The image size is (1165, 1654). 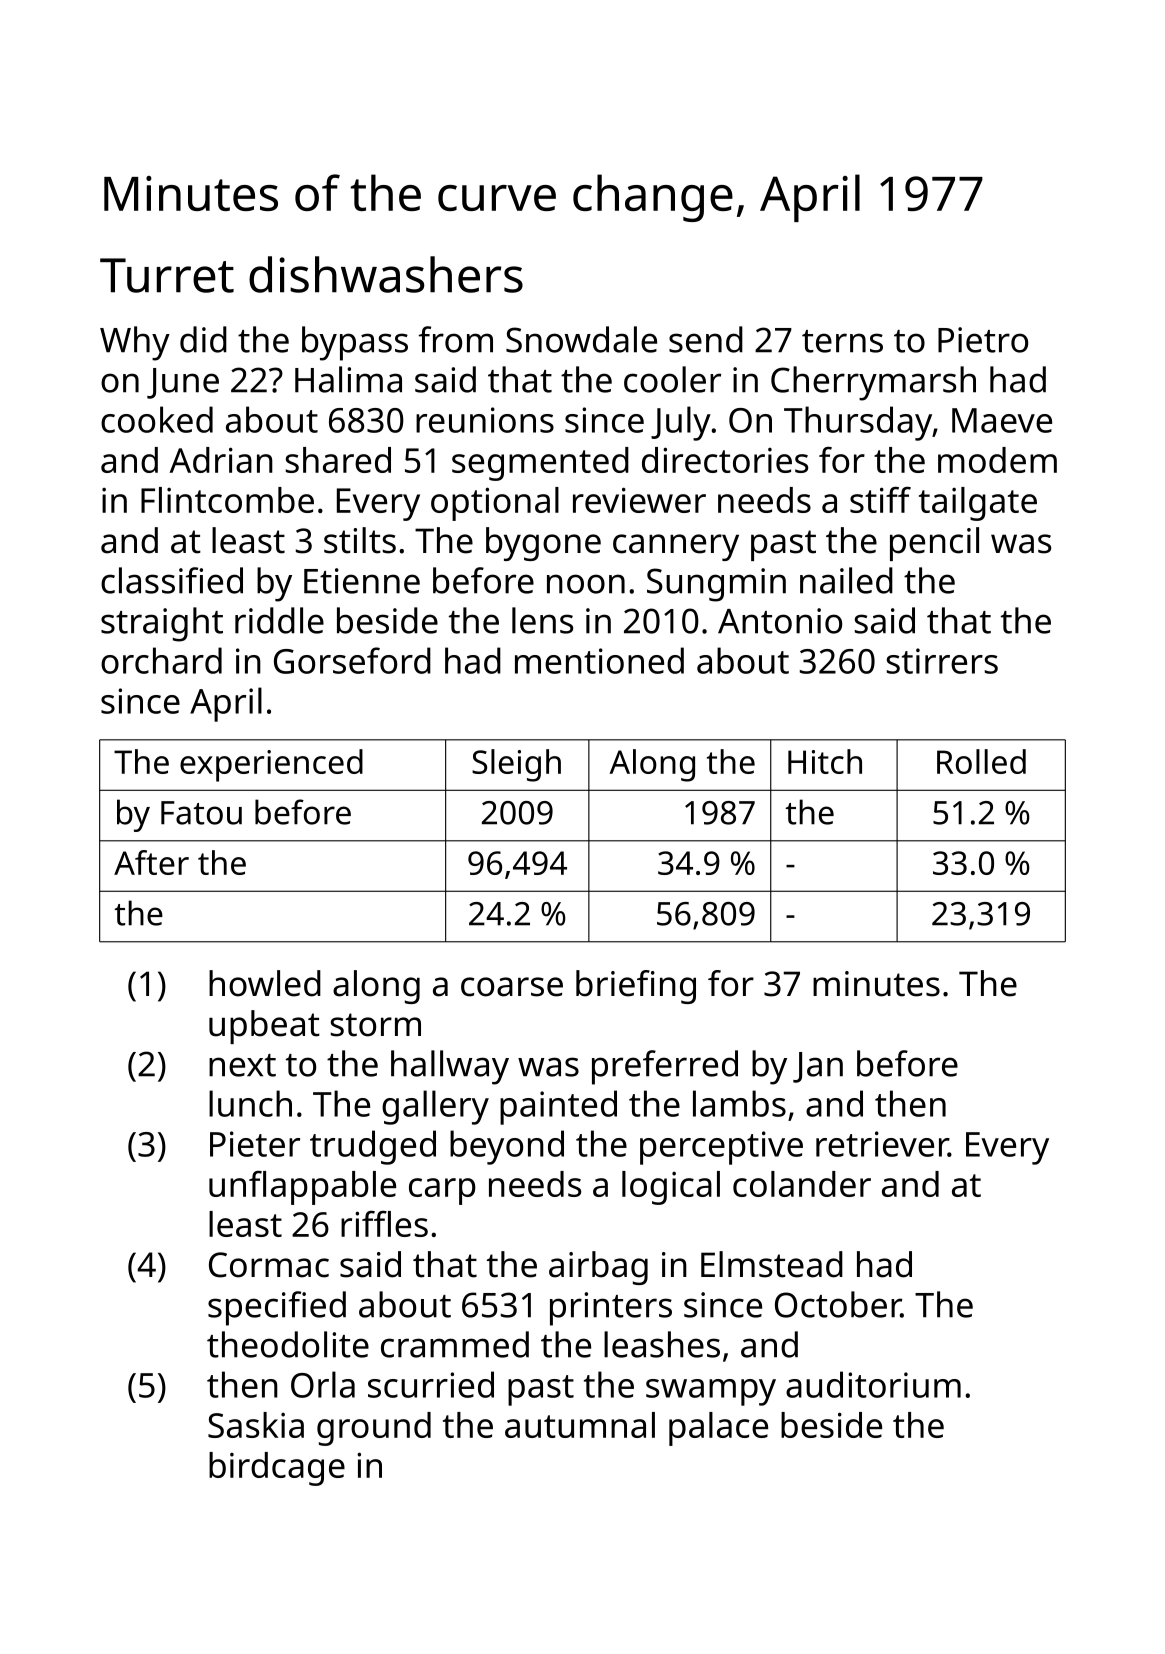 What do you see at coordinates (360, 540) in the document?
I see `stilts` at bounding box center [360, 540].
